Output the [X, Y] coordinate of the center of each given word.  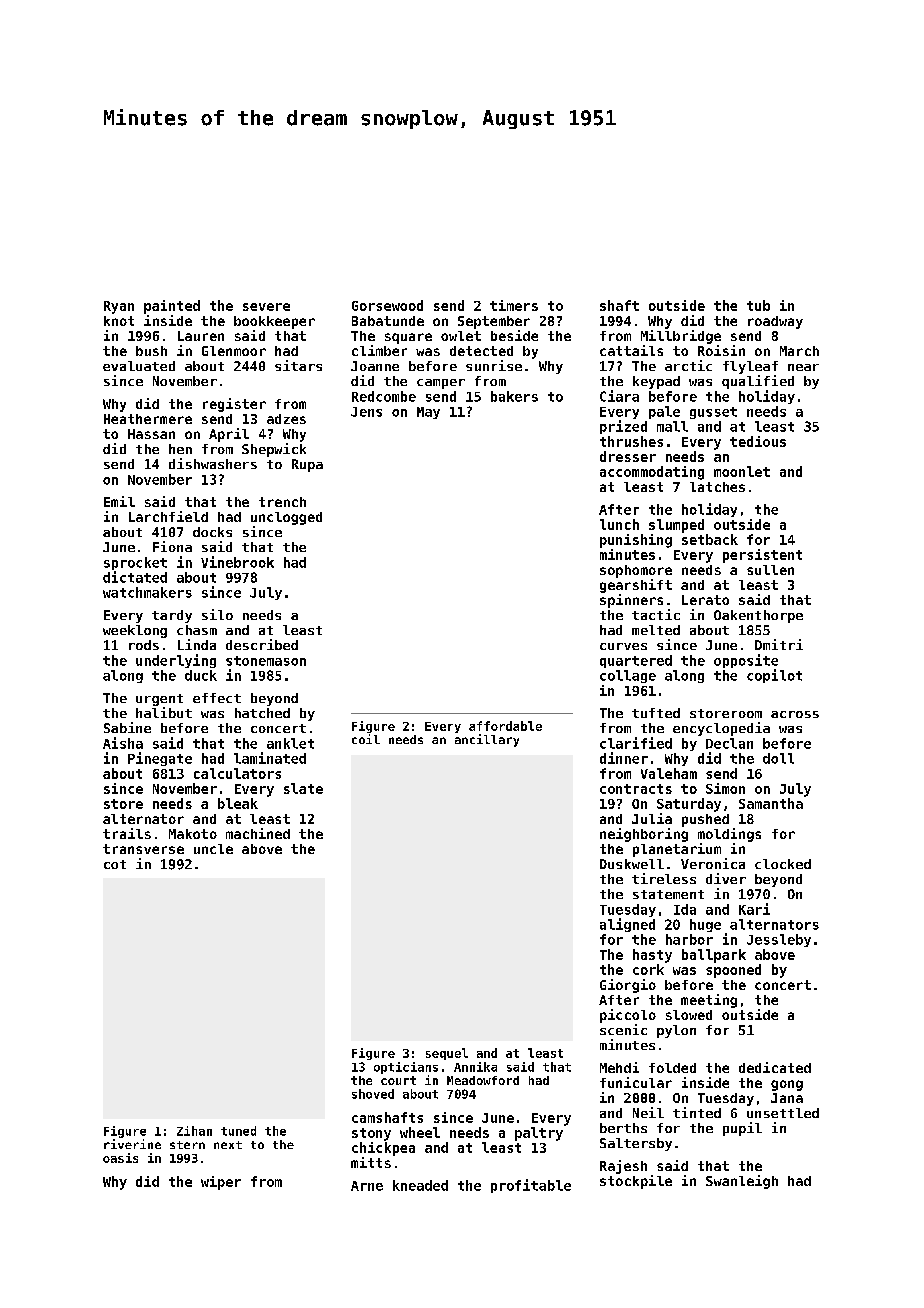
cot [115, 864]
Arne [367, 1186]
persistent [762, 556]
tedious [758, 441]
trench [282, 502]
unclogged [286, 518]
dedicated [775, 1067]
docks [212, 532]
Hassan [151, 434]
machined [258, 833]
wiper [221, 1183]
